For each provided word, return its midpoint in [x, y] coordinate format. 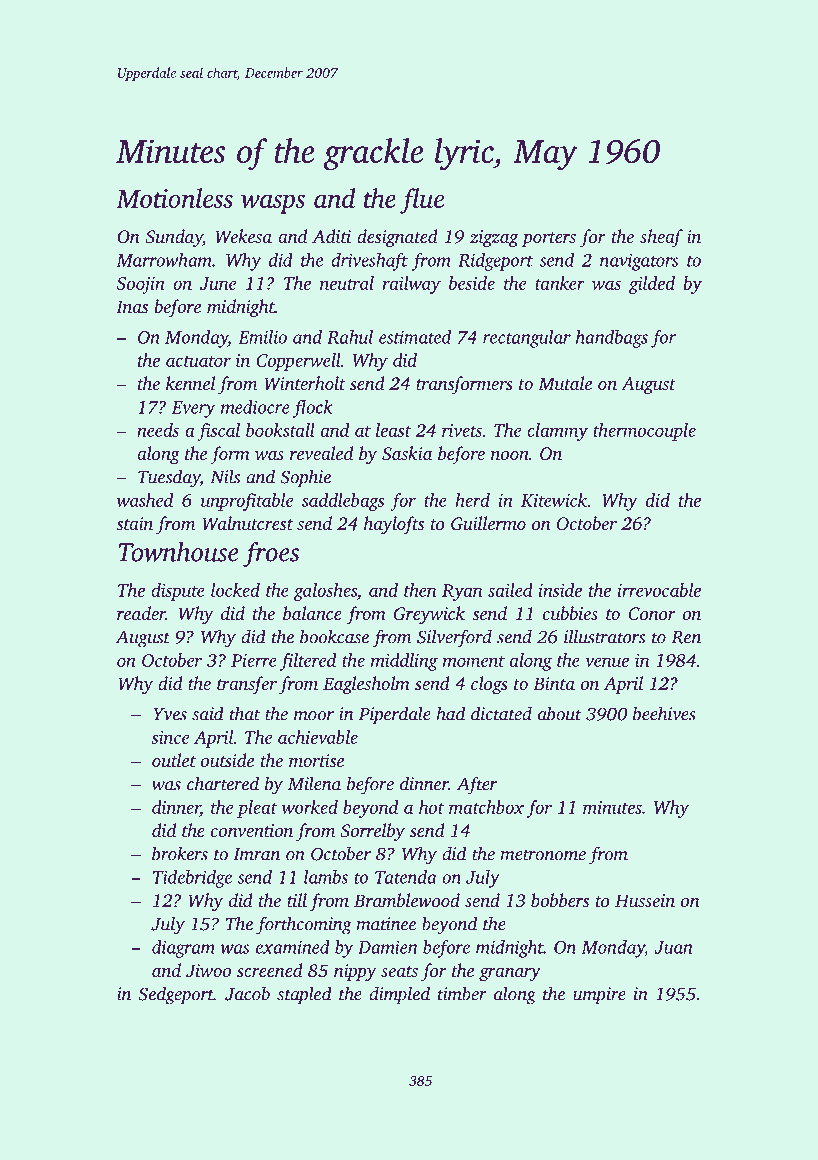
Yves [170, 714]
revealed [321, 453]
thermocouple [644, 432]
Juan [674, 947]
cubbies [570, 613]
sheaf [661, 238]
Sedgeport [176, 995]
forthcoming [304, 925]
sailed [510, 590]
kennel [190, 383]
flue [422, 201]
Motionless [174, 198]
